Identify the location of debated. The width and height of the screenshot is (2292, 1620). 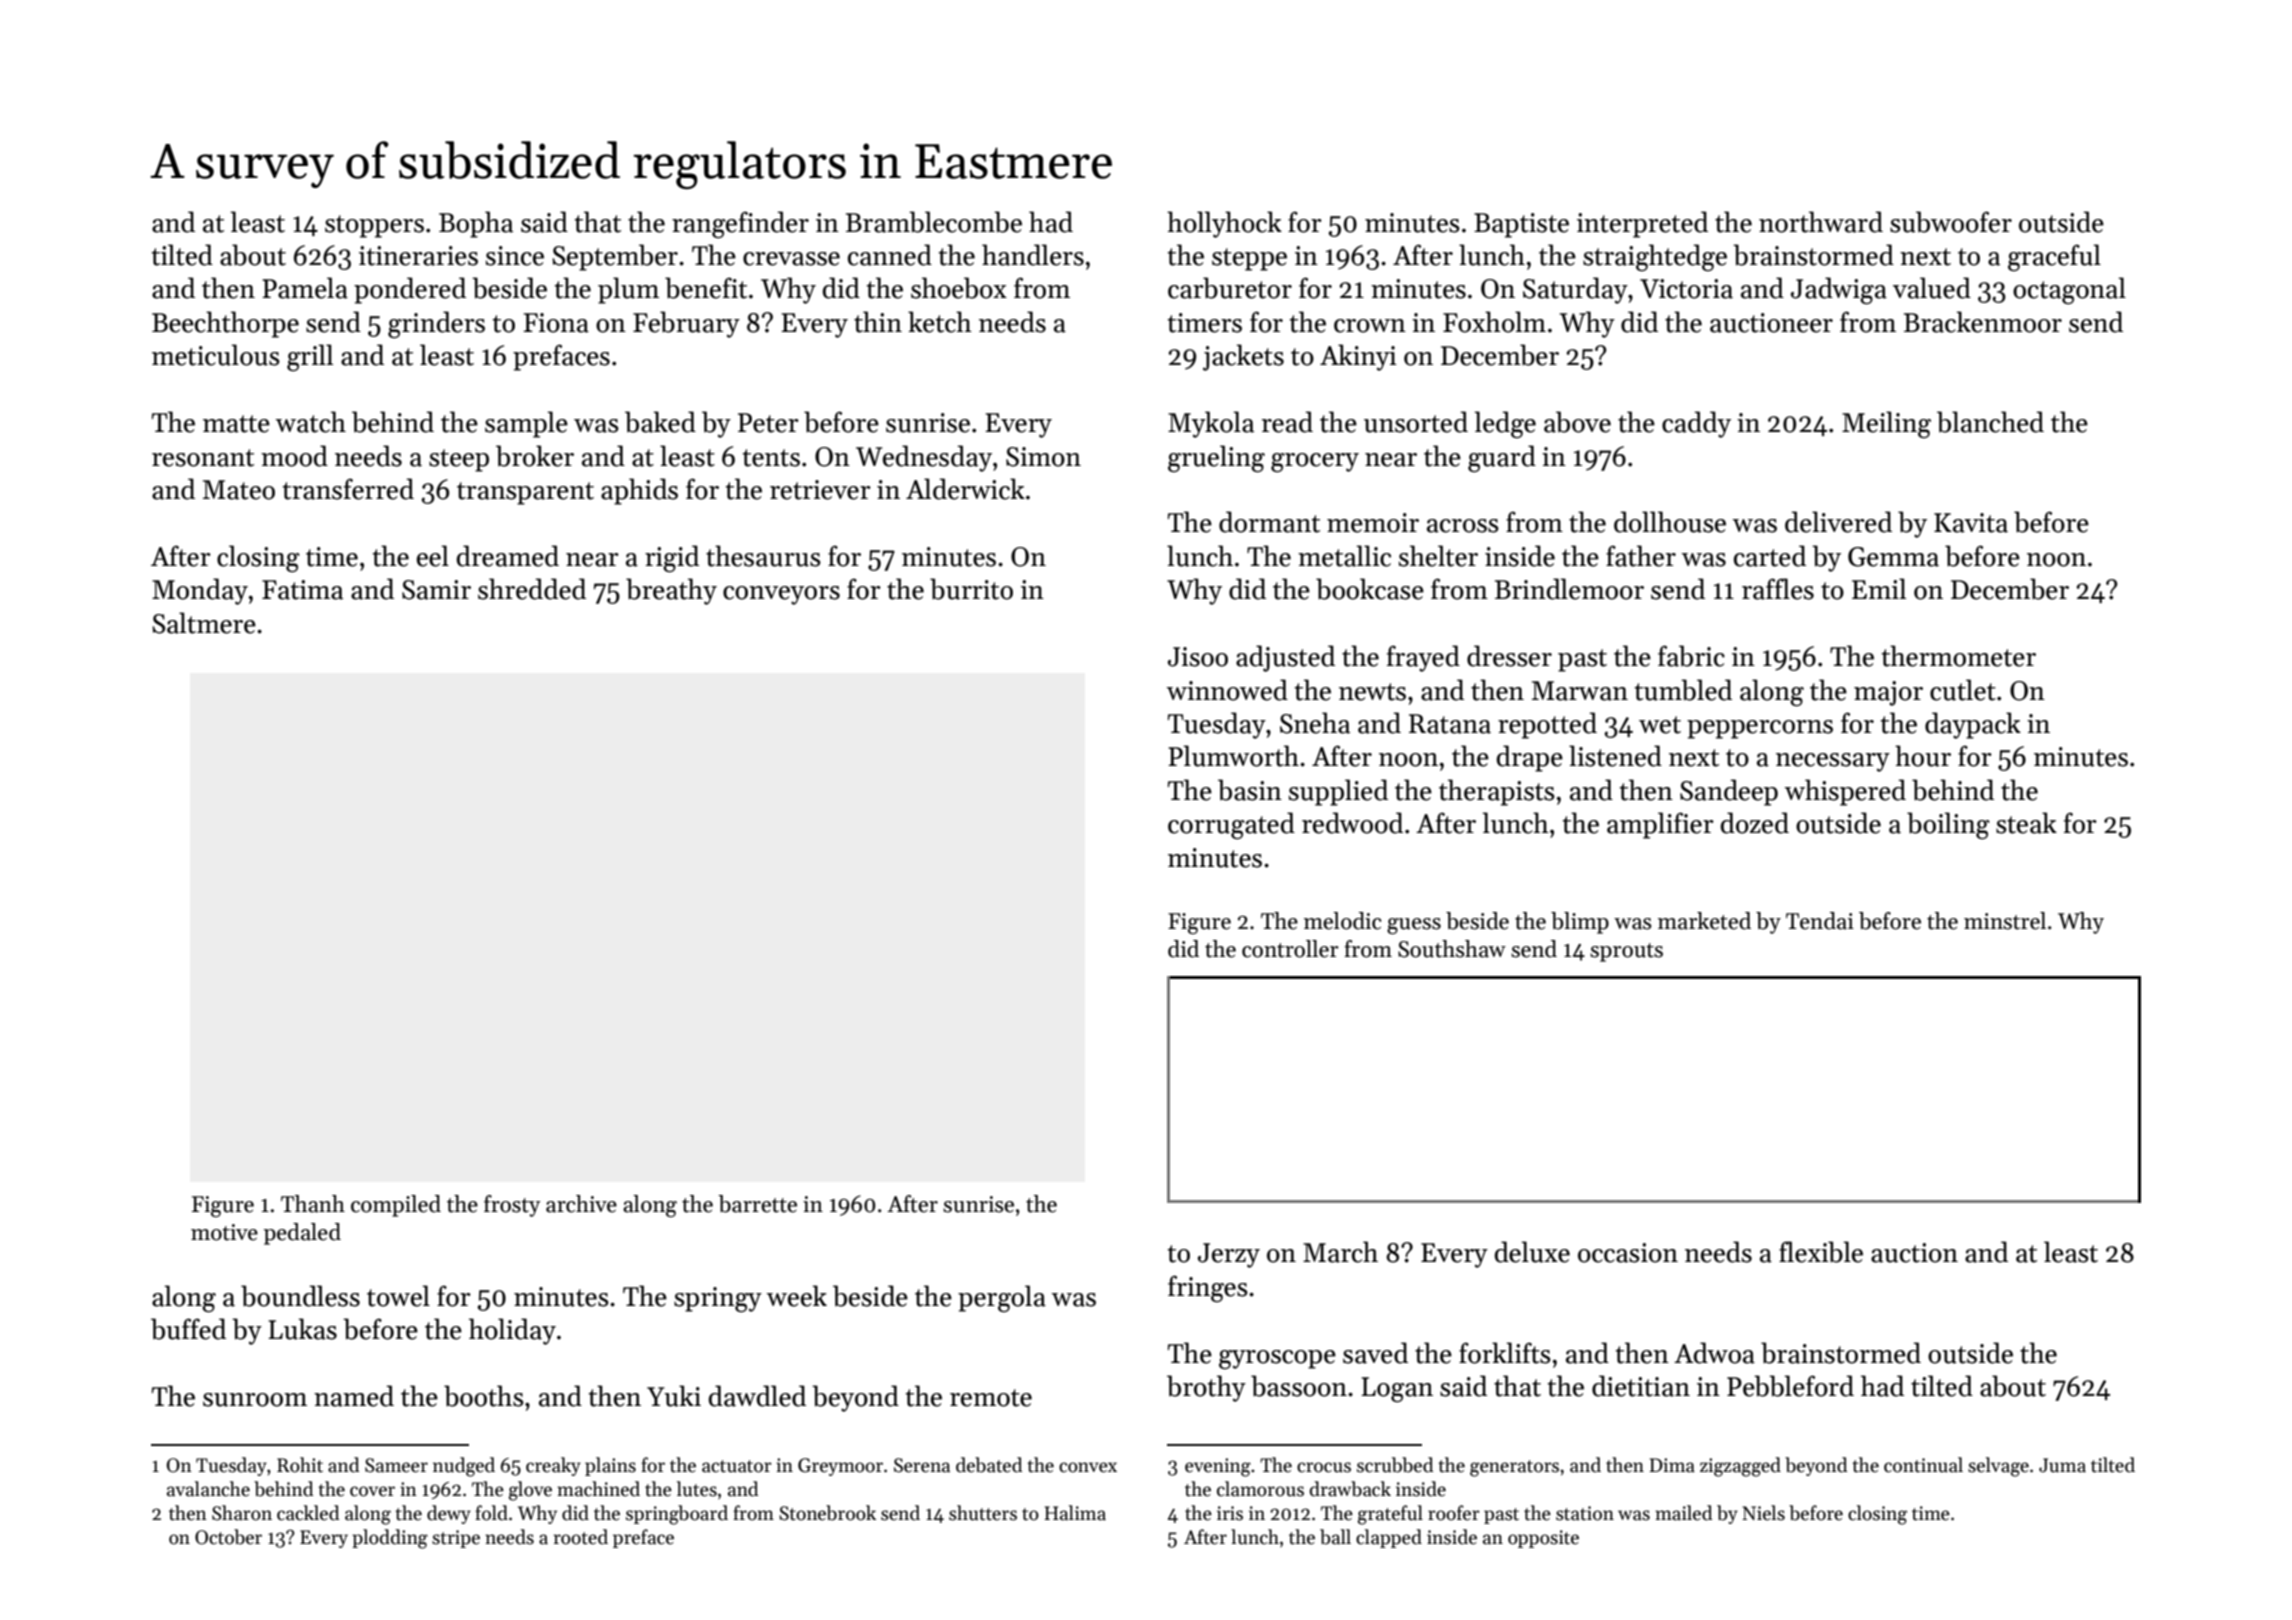
(989, 1465).
